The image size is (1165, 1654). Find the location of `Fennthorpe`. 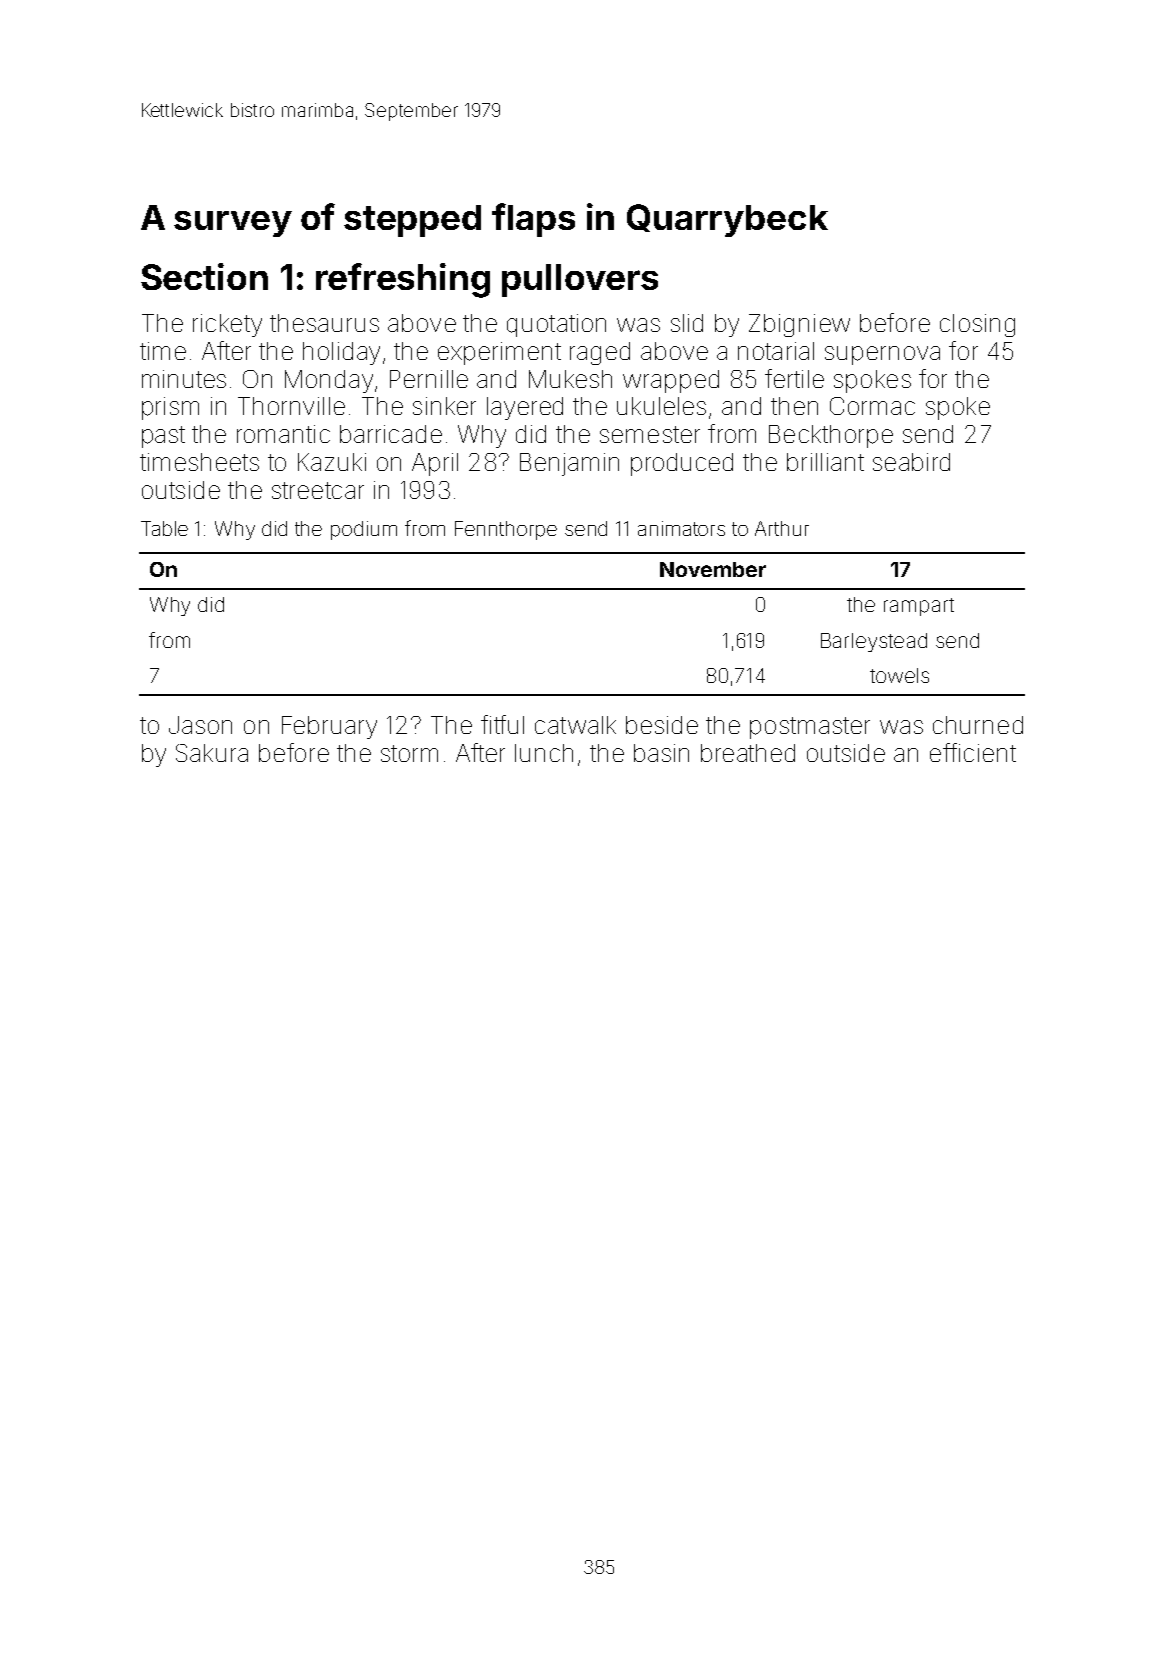

Fennthorpe is located at coordinates (506, 530).
